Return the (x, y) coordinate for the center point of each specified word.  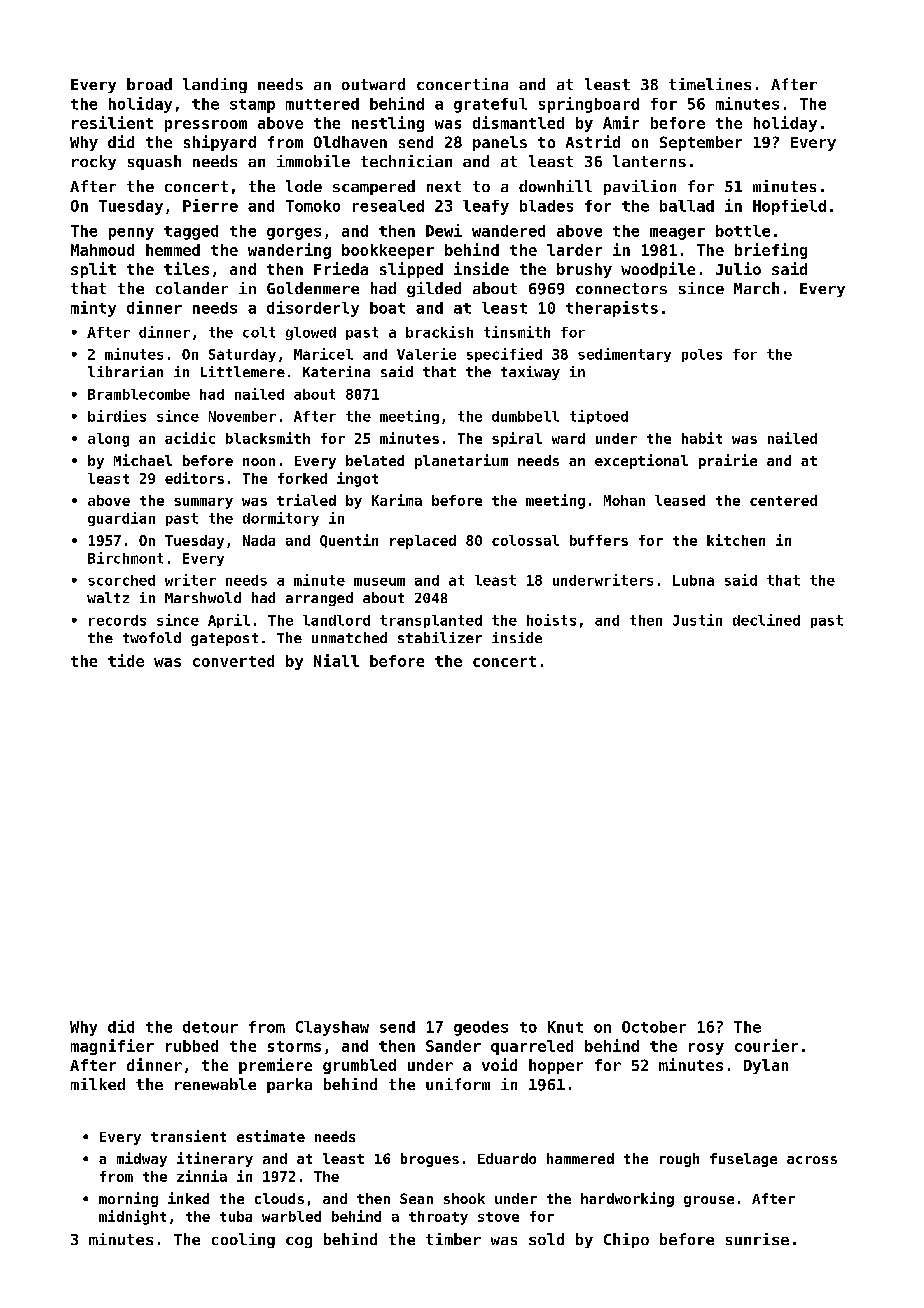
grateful (490, 105)
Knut (565, 1027)
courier (766, 1045)
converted (233, 661)
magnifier (112, 1047)
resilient (112, 122)
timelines (710, 84)
